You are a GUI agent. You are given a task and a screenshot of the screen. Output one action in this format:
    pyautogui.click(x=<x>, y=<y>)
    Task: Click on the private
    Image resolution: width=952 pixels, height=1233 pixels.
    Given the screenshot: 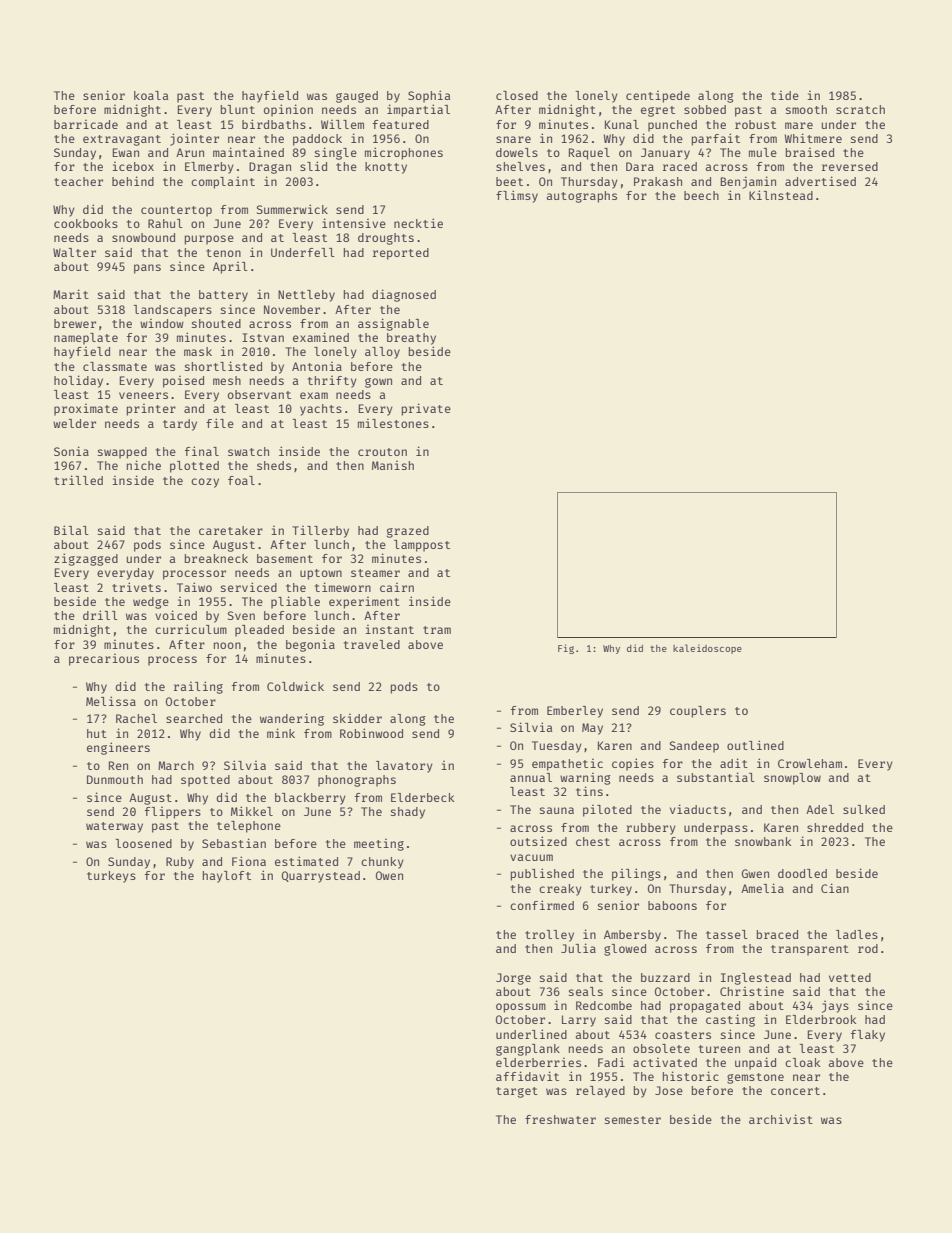 What is the action you would take?
    pyautogui.click(x=426, y=409)
